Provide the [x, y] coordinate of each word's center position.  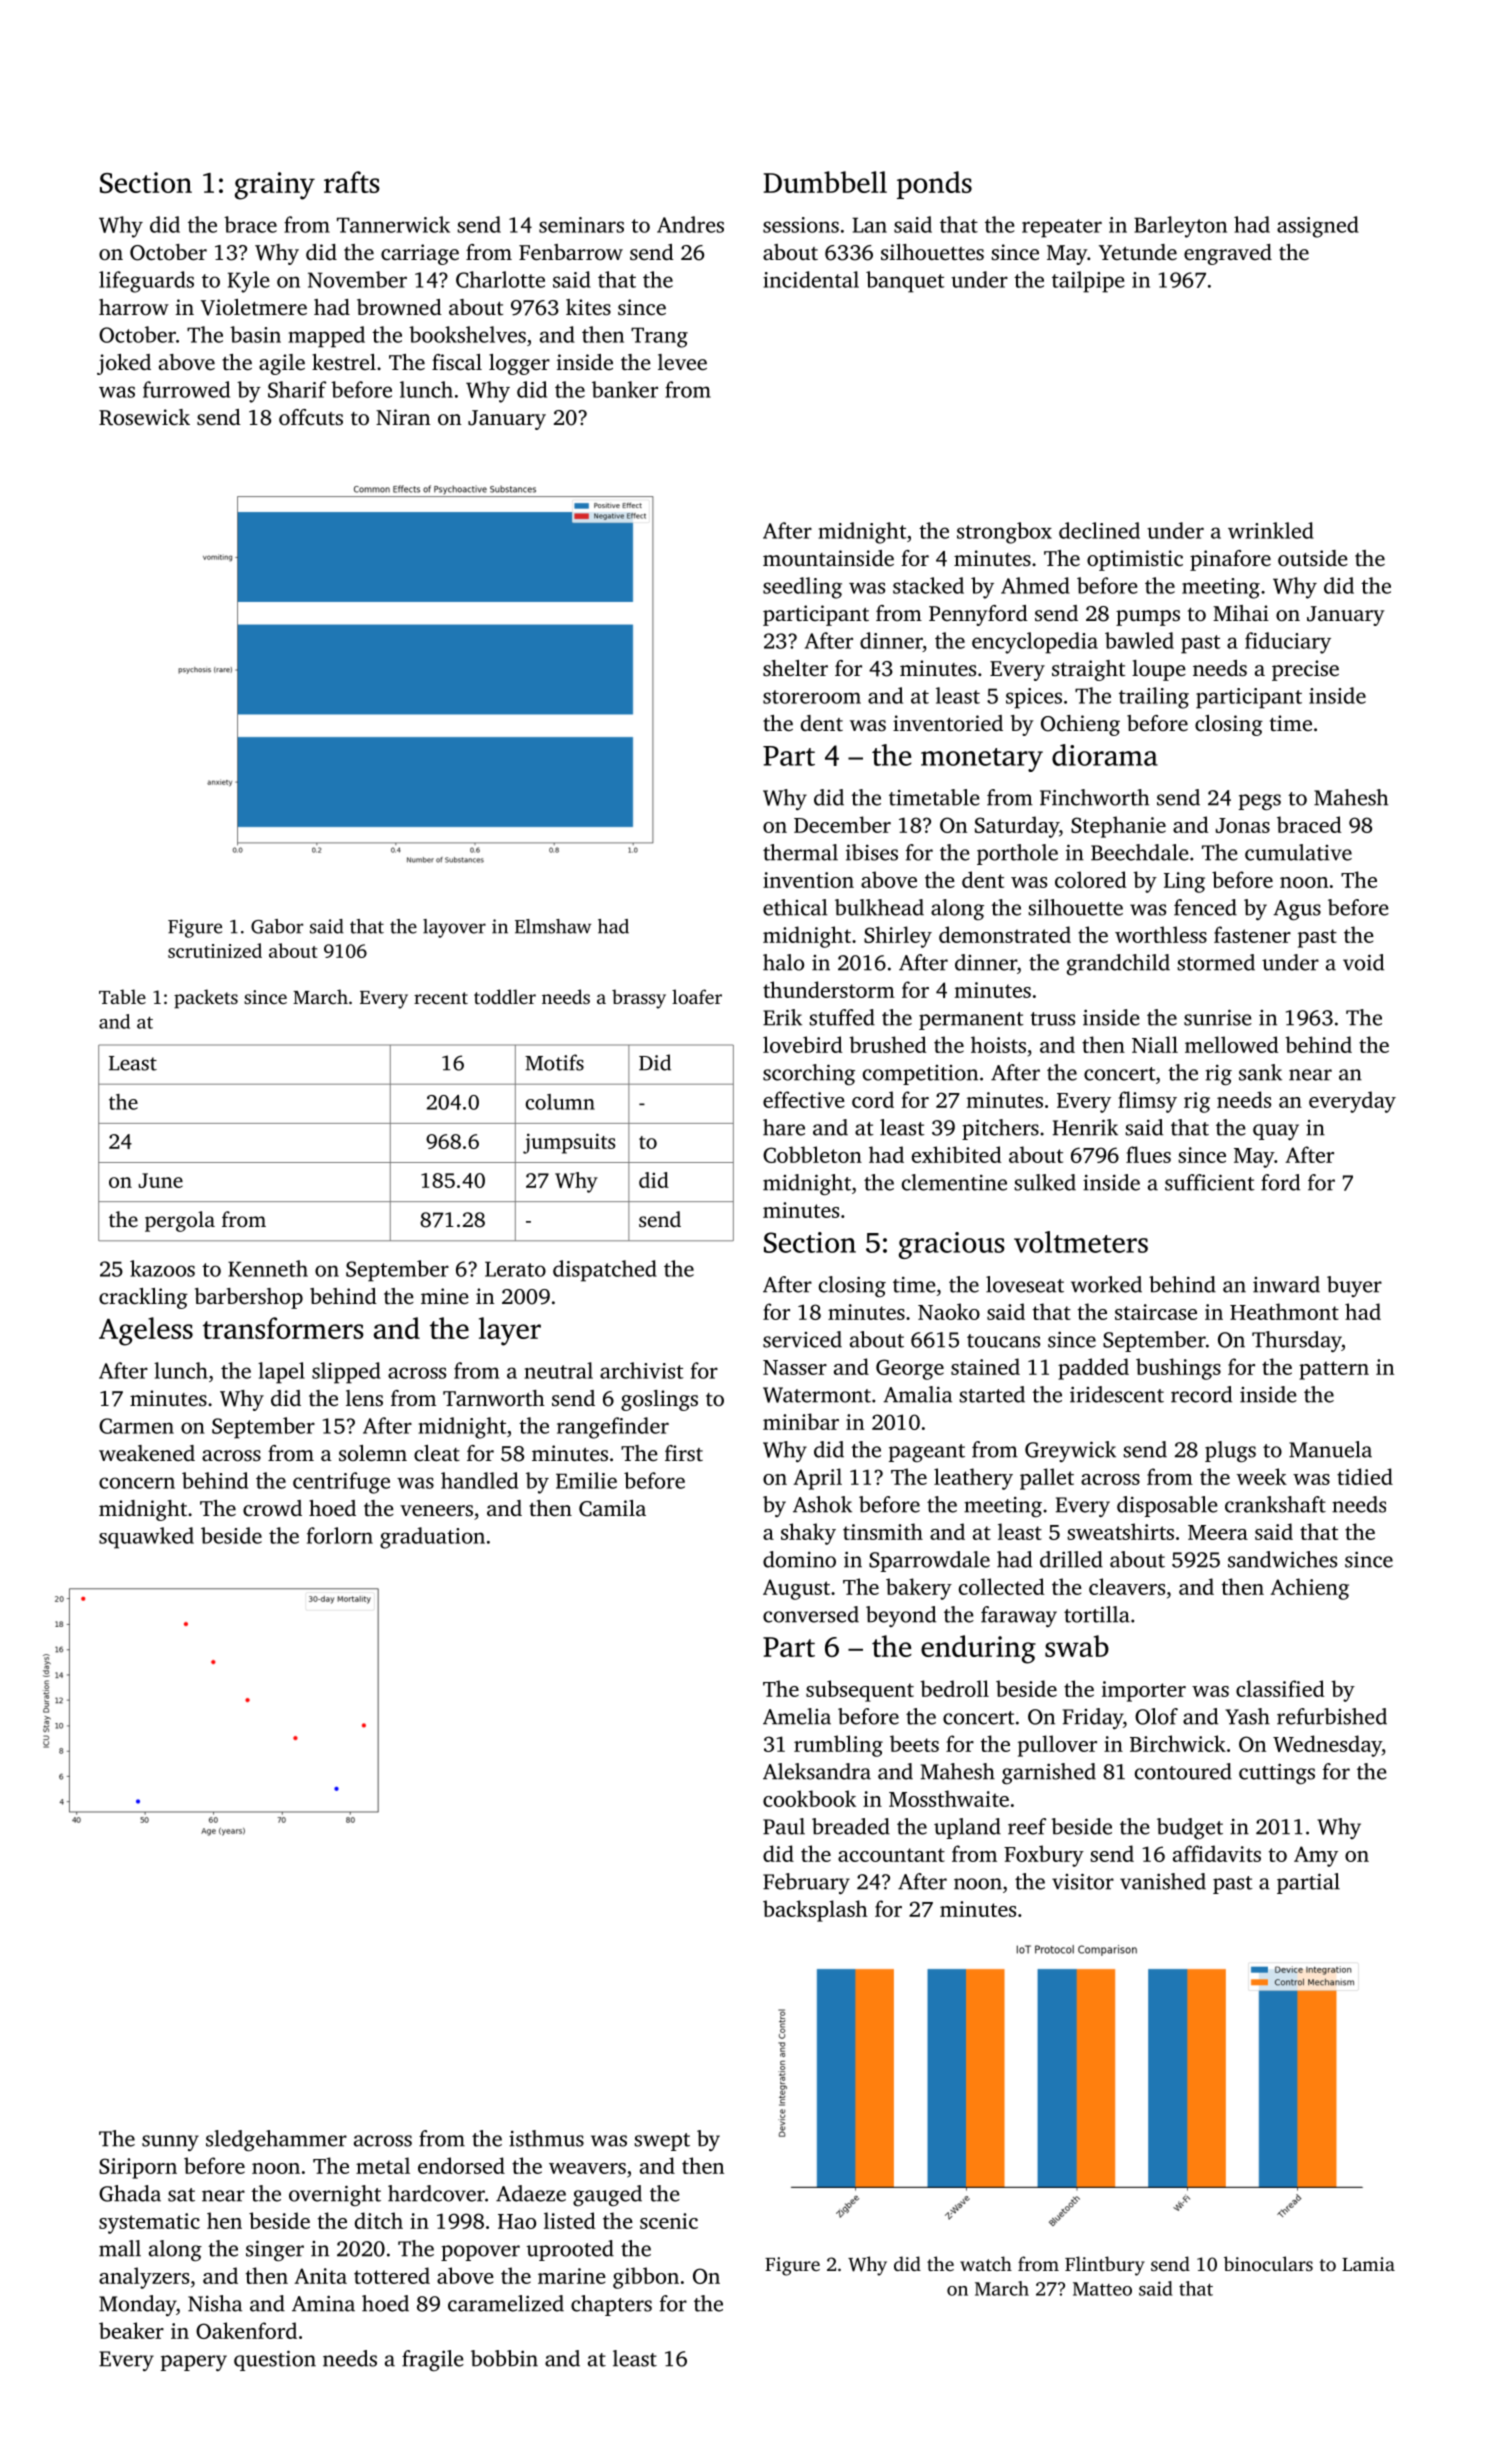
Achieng [1309, 1589]
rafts [352, 182]
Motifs [554, 1062]
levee [682, 362]
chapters [611, 2305]
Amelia [797, 1716]
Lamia [1368, 2264]
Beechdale [1140, 852]
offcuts [311, 417]
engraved [1228, 254]
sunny [170, 2143]
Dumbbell [825, 182]
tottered [392, 2275]
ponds [934, 185]
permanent [971, 1021]
